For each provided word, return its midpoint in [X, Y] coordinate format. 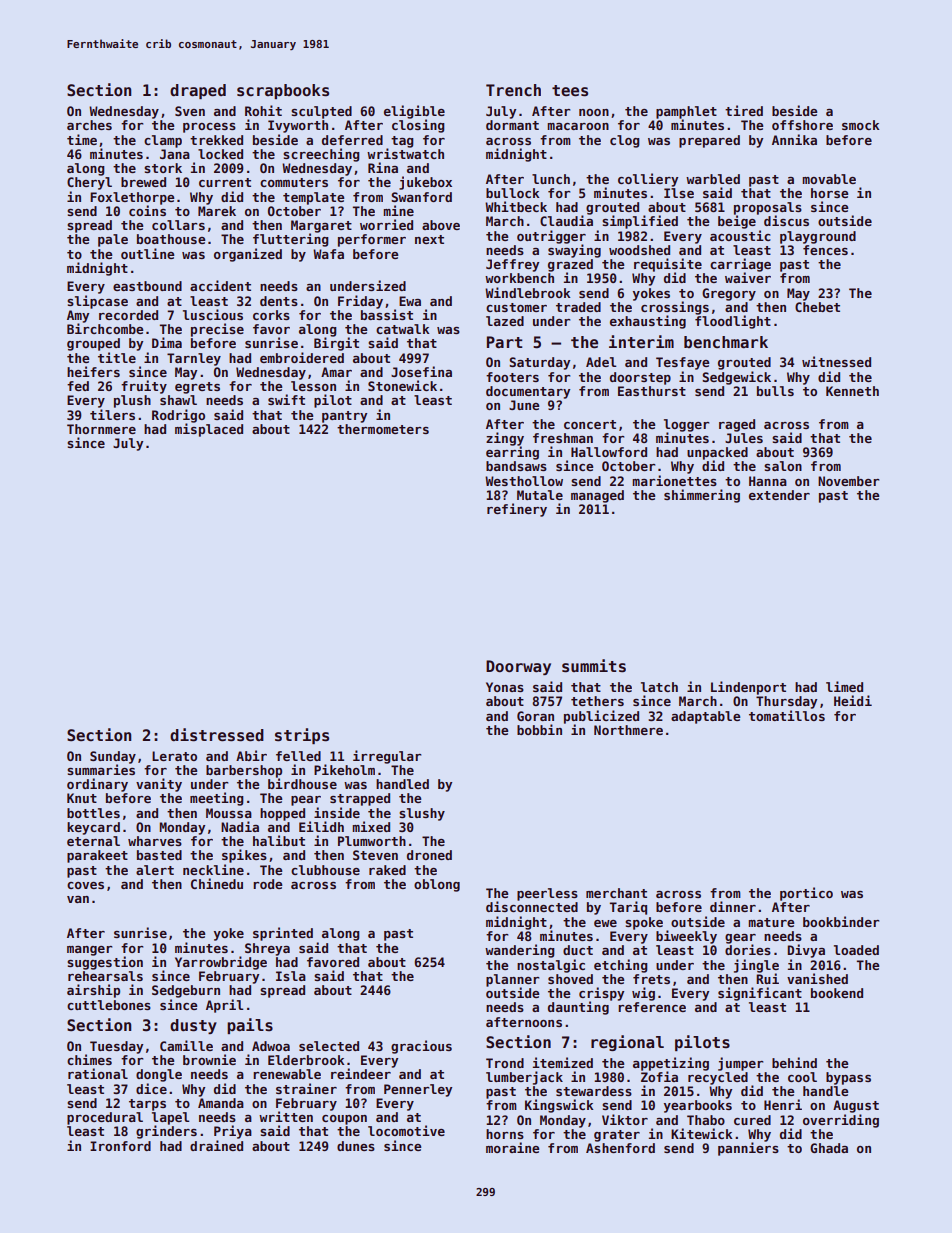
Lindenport [748, 688]
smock [860, 125]
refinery [517, 510]
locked [220, 154]
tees [570, 91]
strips [302, 736]
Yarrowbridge [221, 963]
